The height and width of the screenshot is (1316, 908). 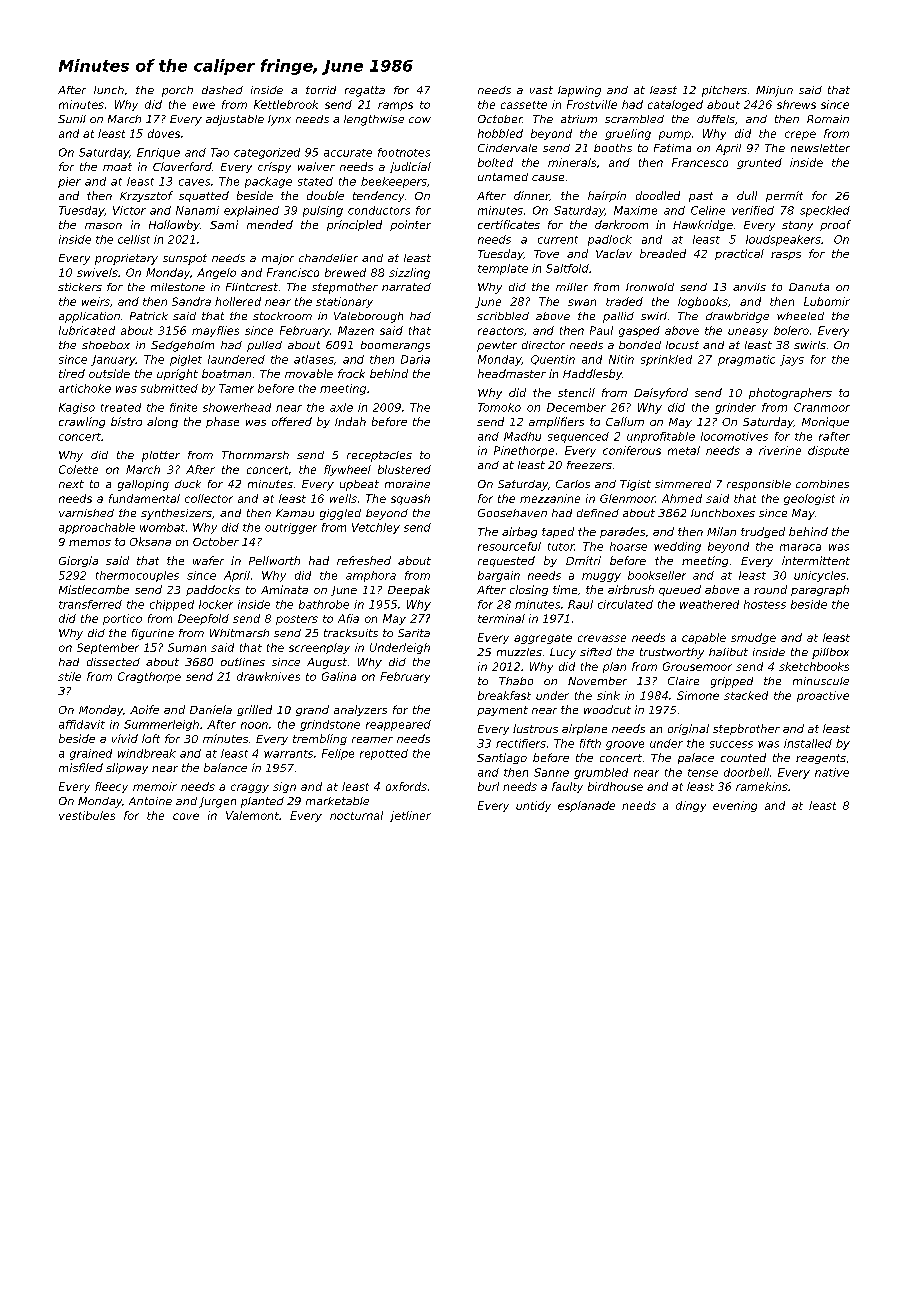 I want to click on Carlos, so click(x=573, y=484).
